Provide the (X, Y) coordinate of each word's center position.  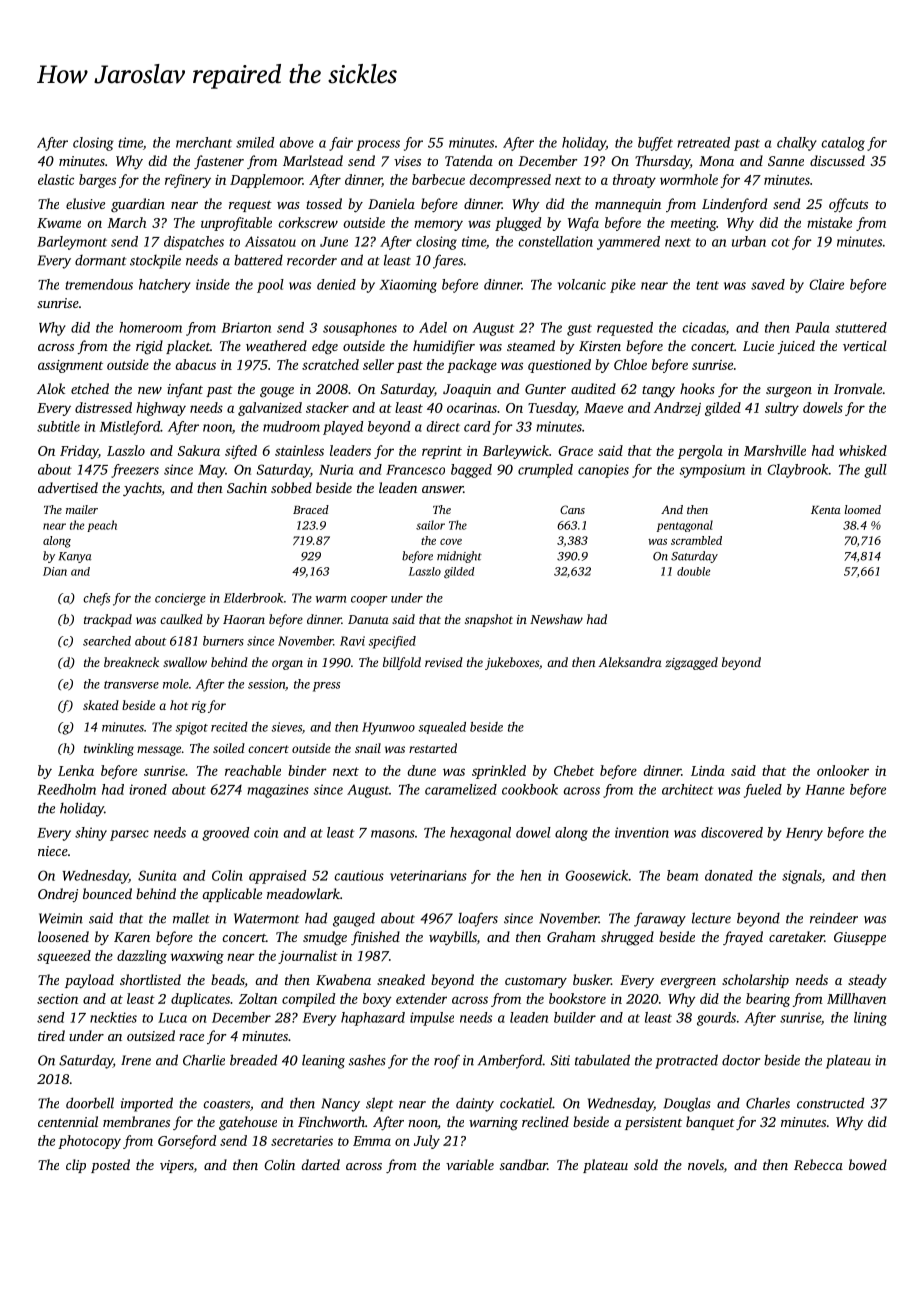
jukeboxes (512, 663)
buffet (655, 144)
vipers (177, 1166)
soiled (229, 748)
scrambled (696, 540)
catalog (843, 144)
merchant (204, 142)
